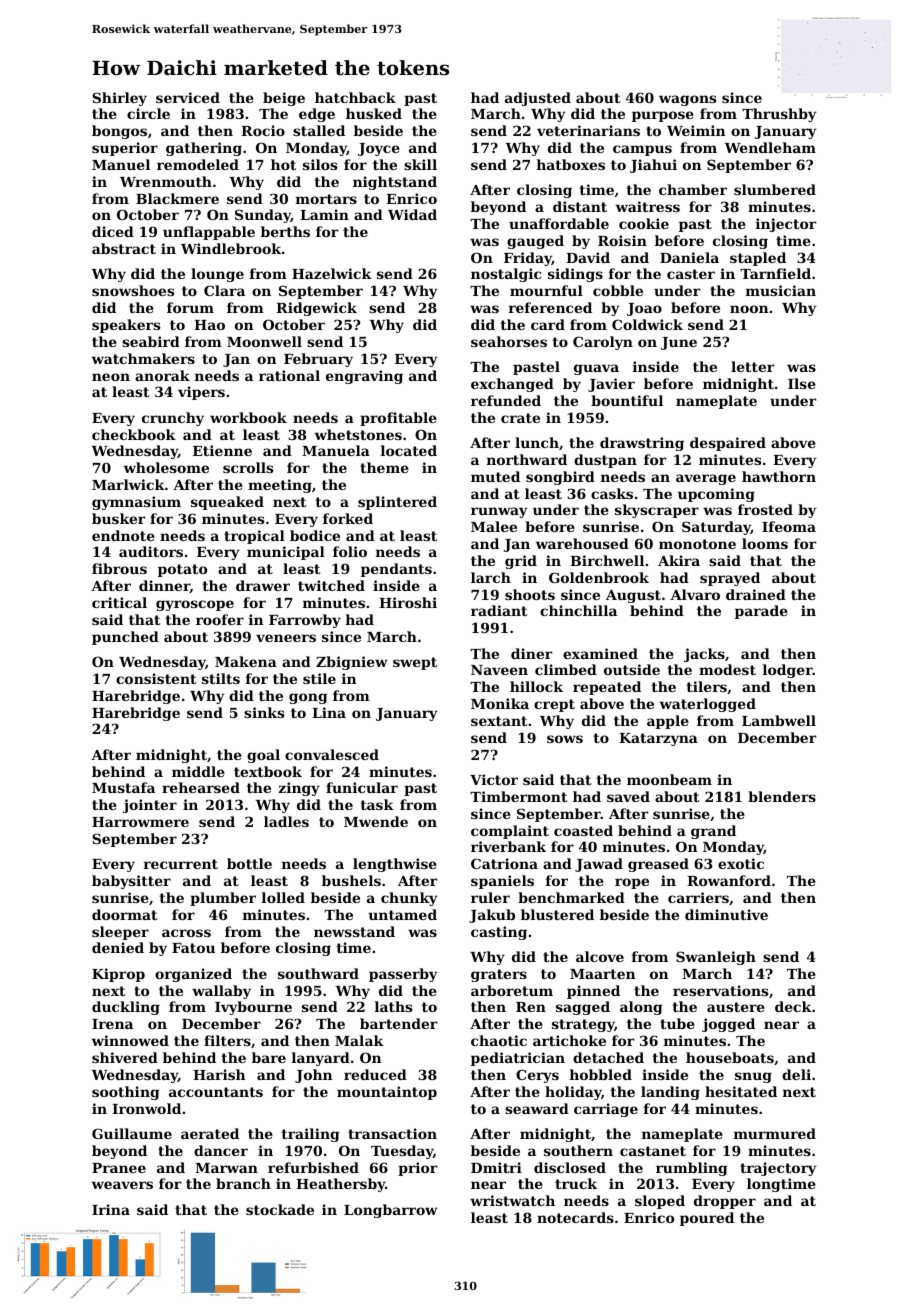  I want to click on drawer, so click(263, 585).
